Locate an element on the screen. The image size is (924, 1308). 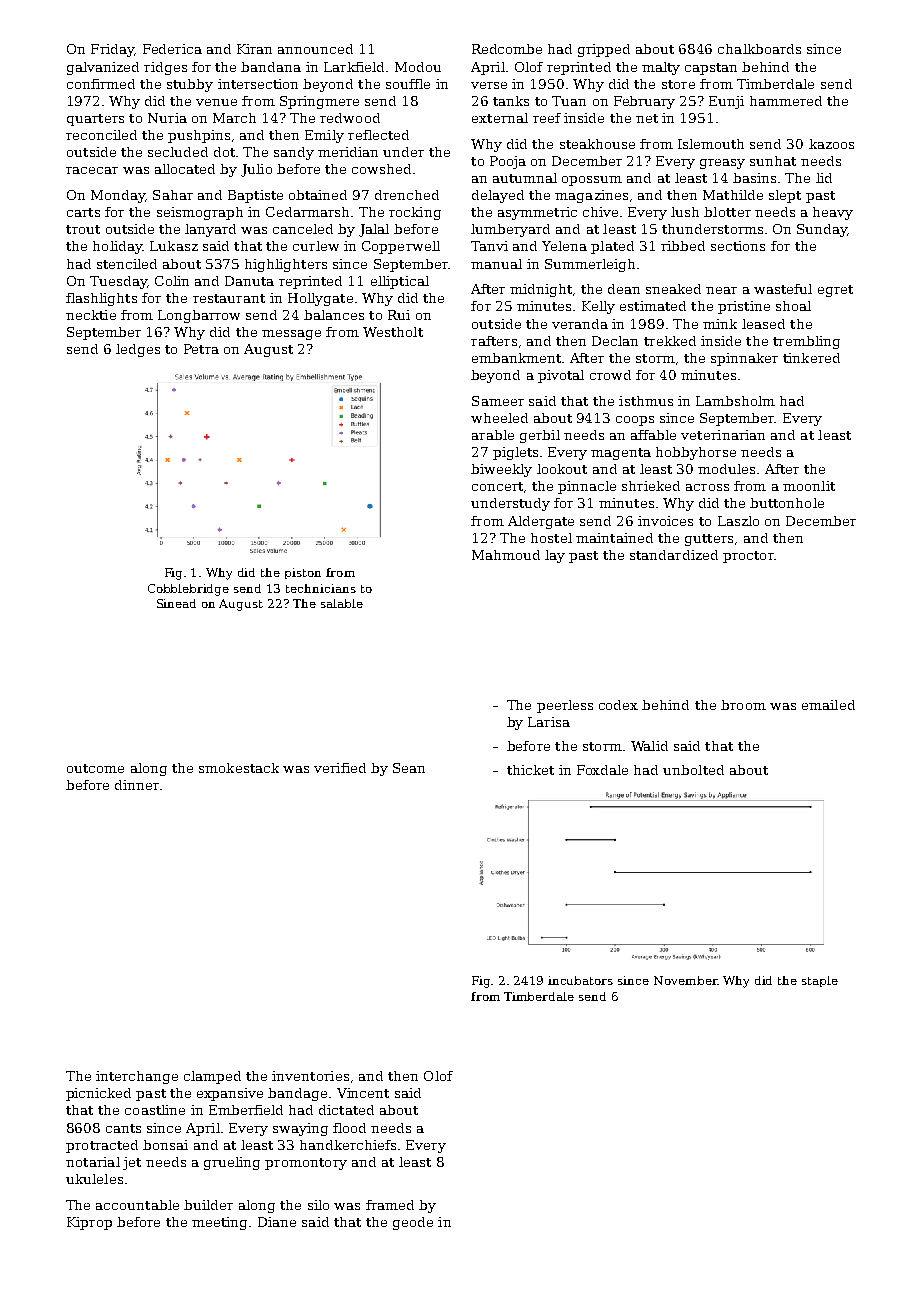
Colin is located at coordinates (172, 281).
